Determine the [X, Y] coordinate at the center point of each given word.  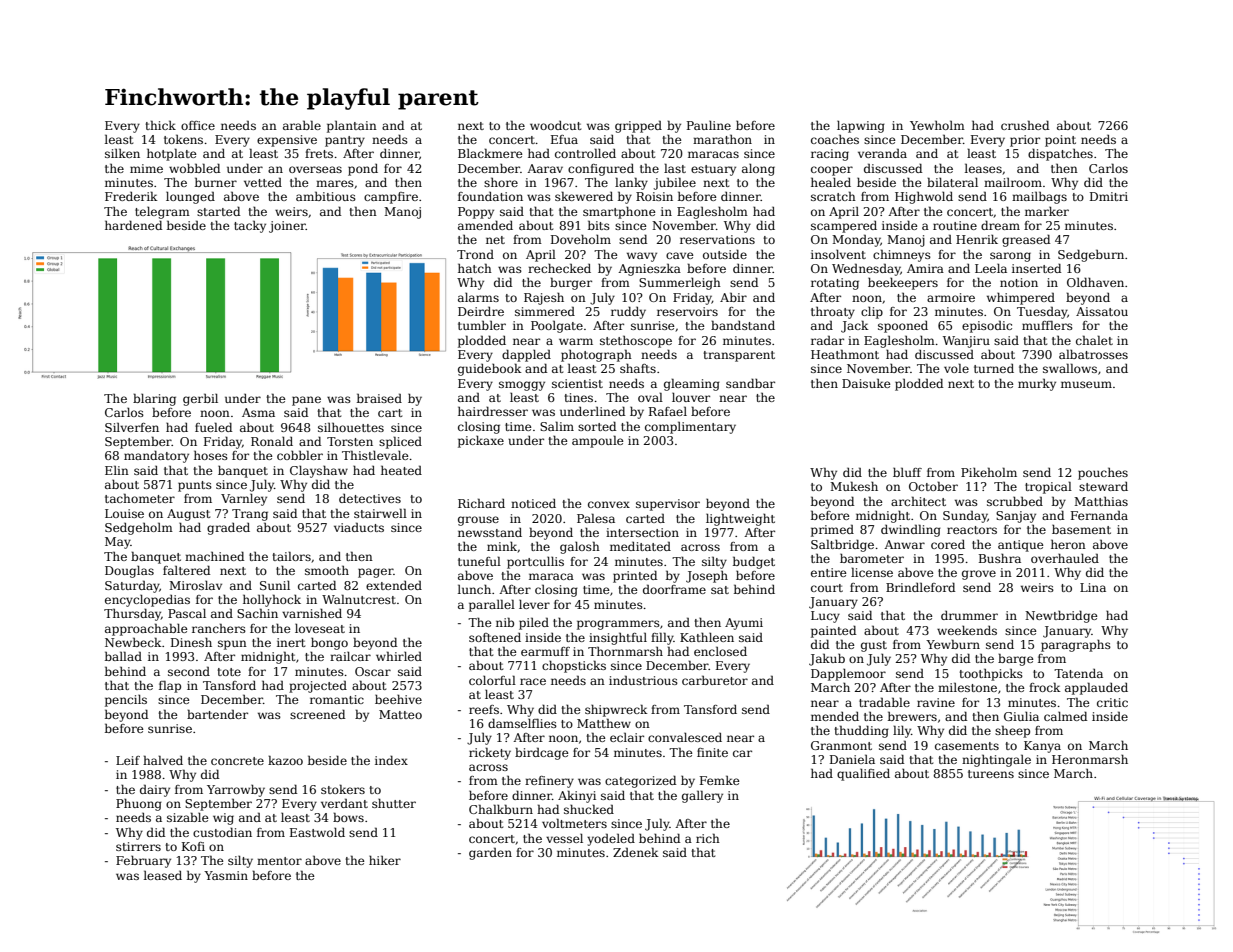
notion [1019, 282]
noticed [533, 503]
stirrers [138, 846]
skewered [584, 196]
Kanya [1042, 747]
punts [195, 486]
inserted [1036, 268]
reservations [717, 239]
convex [609, 504]
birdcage [542, 753]
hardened [133, 225]
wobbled [194, 168]
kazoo [285, 760]
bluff [907, 472]
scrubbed [1015, 501]
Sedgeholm [139, 528]
